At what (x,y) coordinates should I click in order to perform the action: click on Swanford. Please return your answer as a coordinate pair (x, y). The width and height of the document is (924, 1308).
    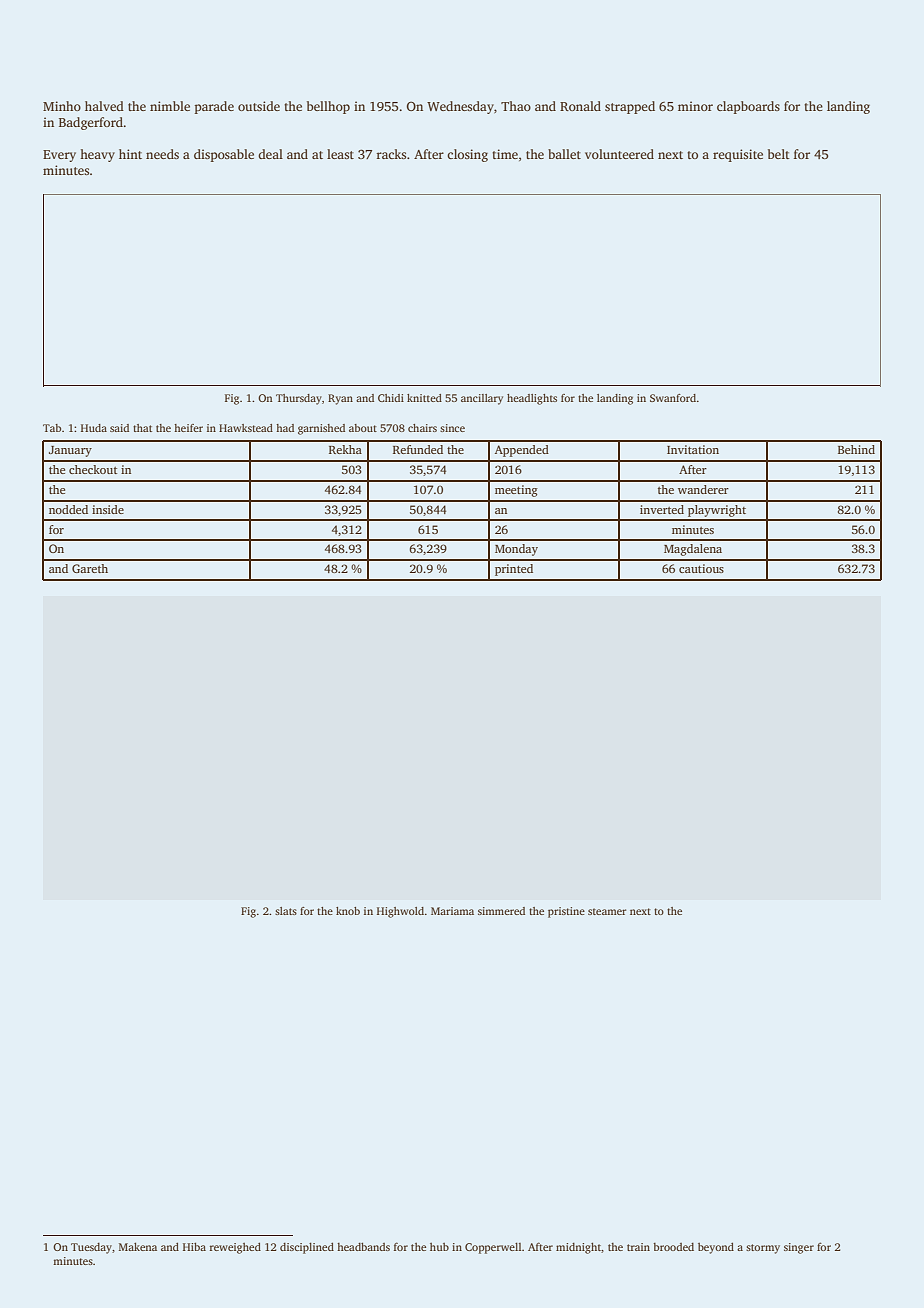
    Looking at the image, I should click on (673, 398).
